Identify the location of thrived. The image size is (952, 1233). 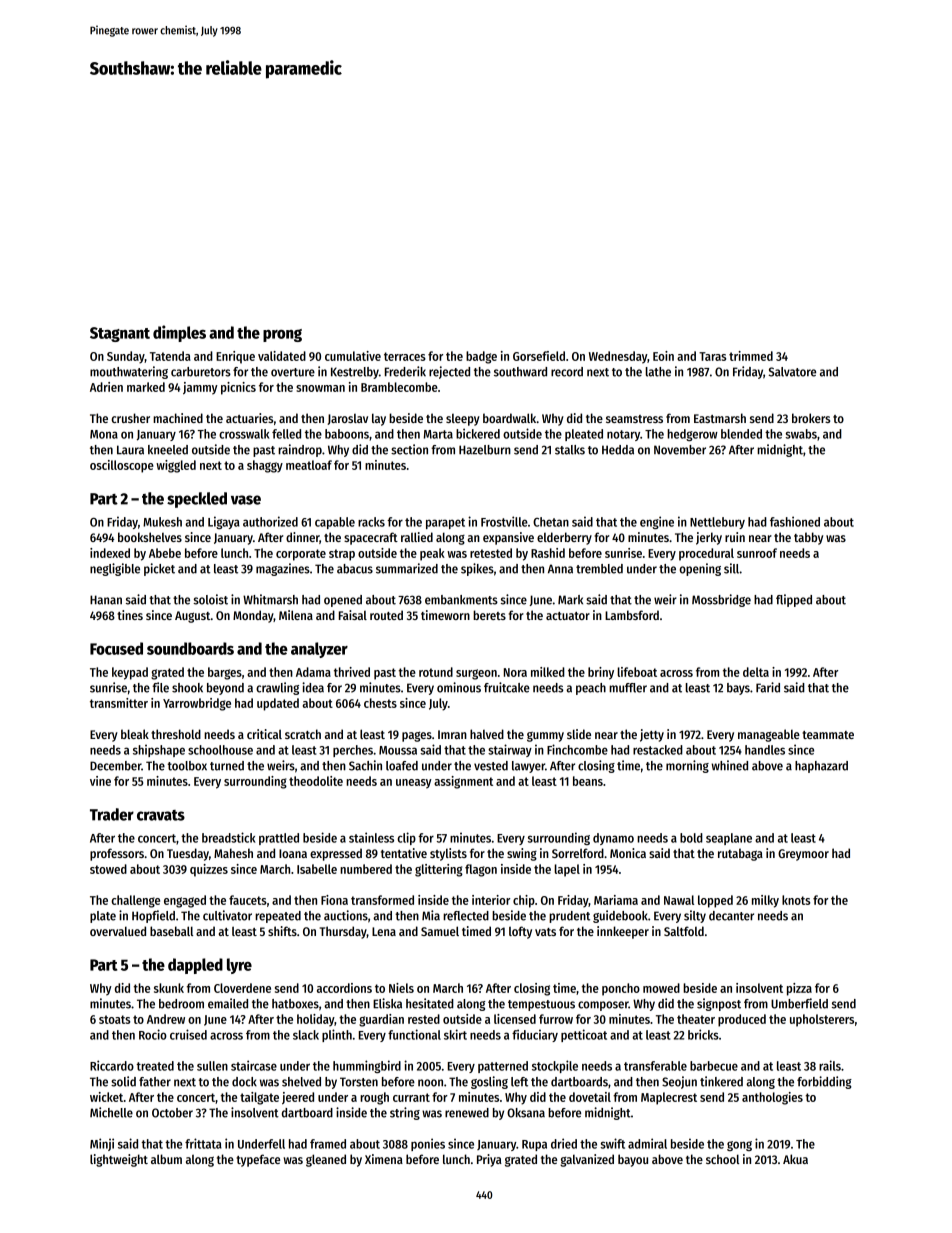
(352, 672).
